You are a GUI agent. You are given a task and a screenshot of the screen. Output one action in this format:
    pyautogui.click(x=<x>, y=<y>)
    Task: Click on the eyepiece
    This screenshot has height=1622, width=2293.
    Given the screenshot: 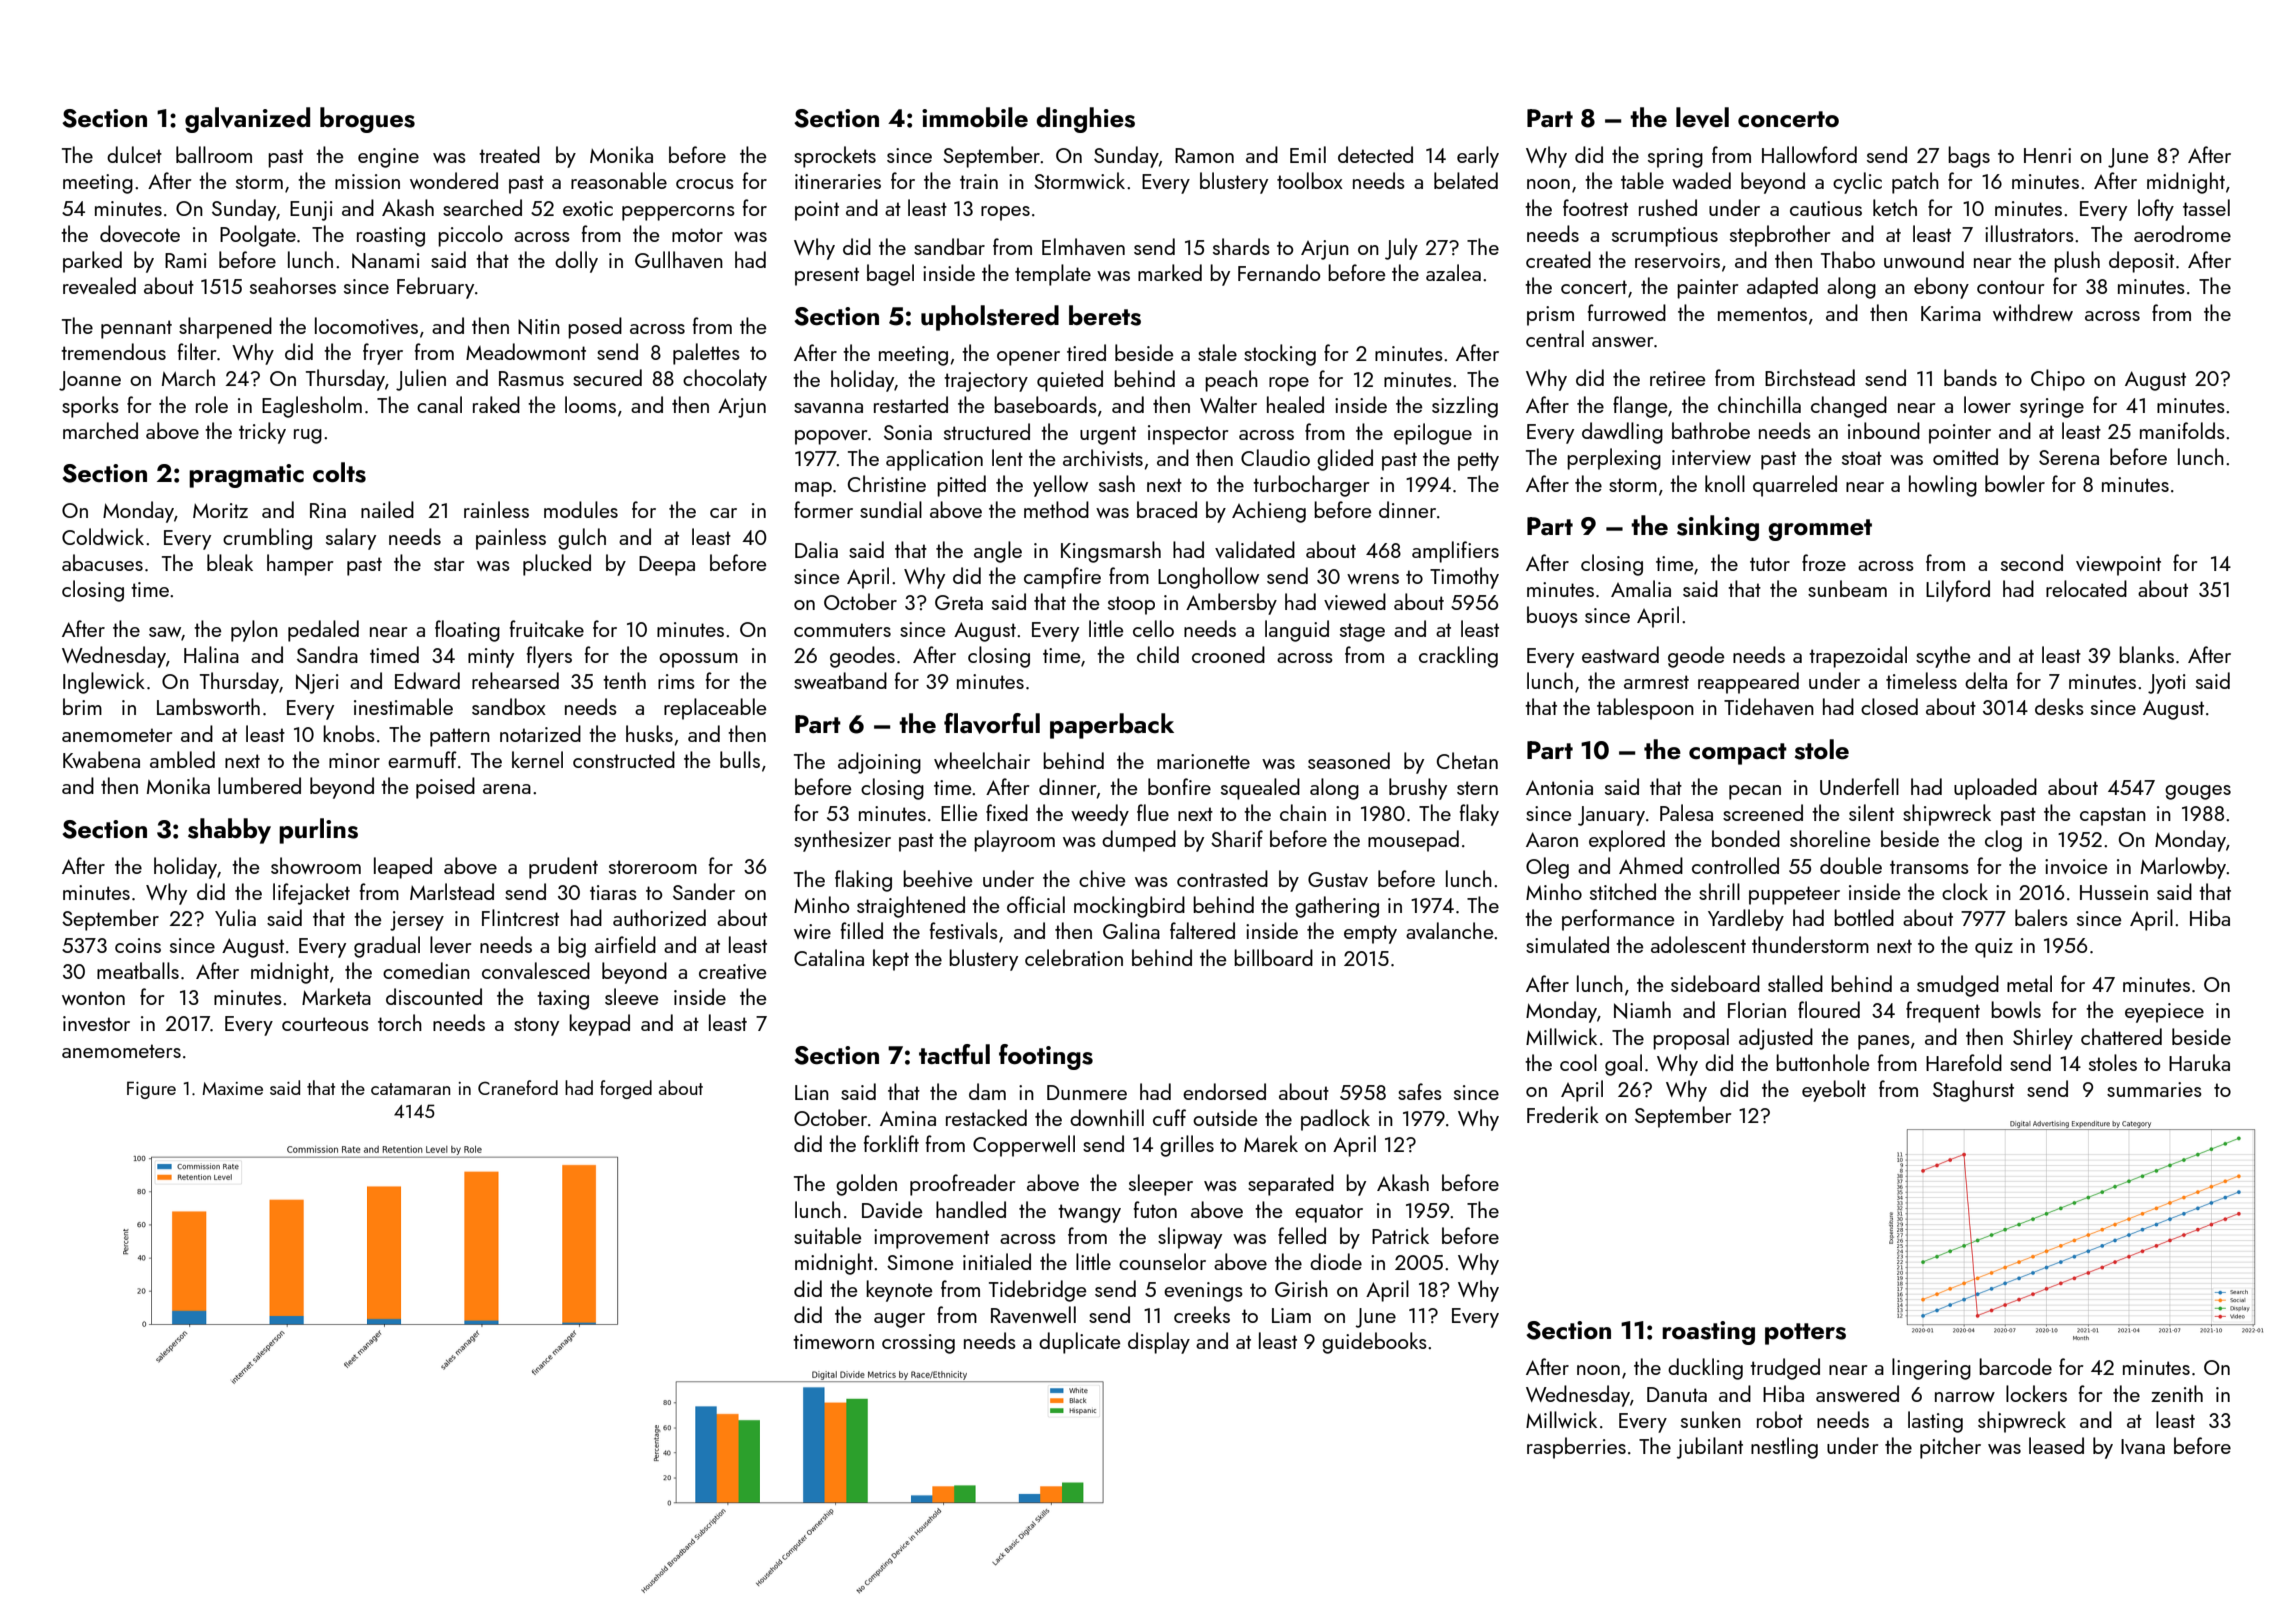 What is the action you would take?
    pyautogui.click(x=2164, y=1013)
